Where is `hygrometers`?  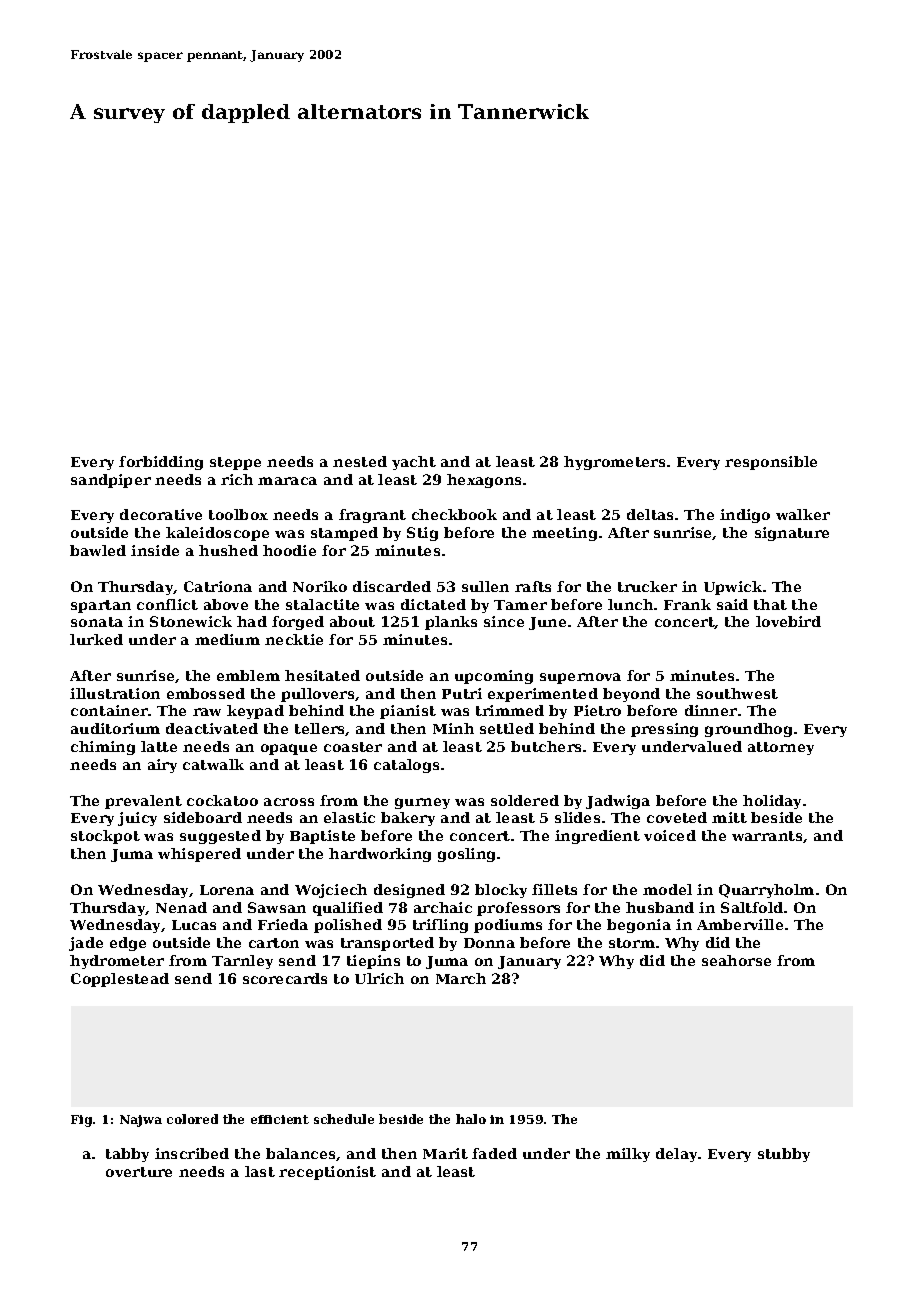 hygrometers is located at coordinates (614, 463).
